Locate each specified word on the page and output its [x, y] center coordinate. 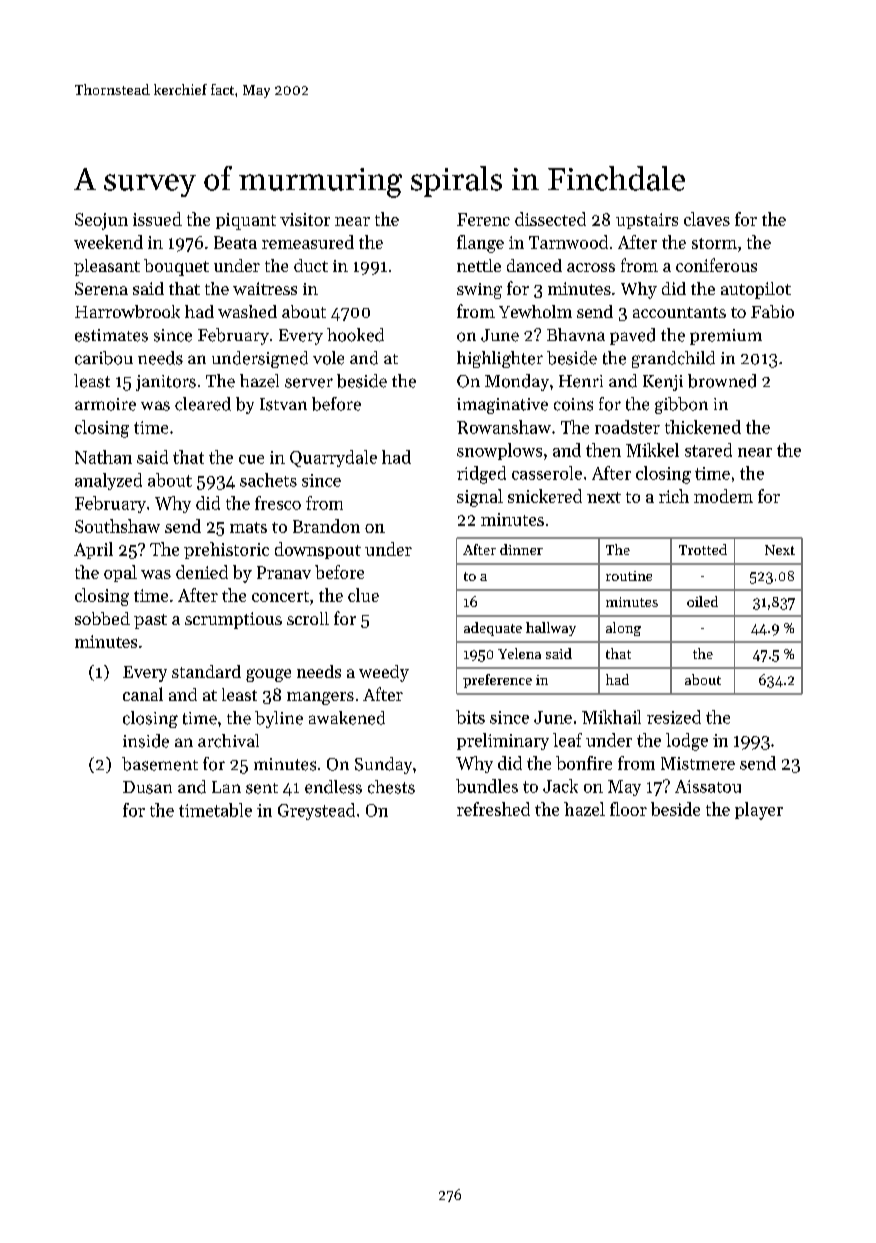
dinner [521, 549]
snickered [545, 496]
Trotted [703, 549]
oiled [702, 601]
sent [262, 788]
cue [251, 459]
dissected [550, 219]
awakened [347, 718]
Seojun [101, 221]
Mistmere [698, 763]
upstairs [647, 221]
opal [120, 573]
